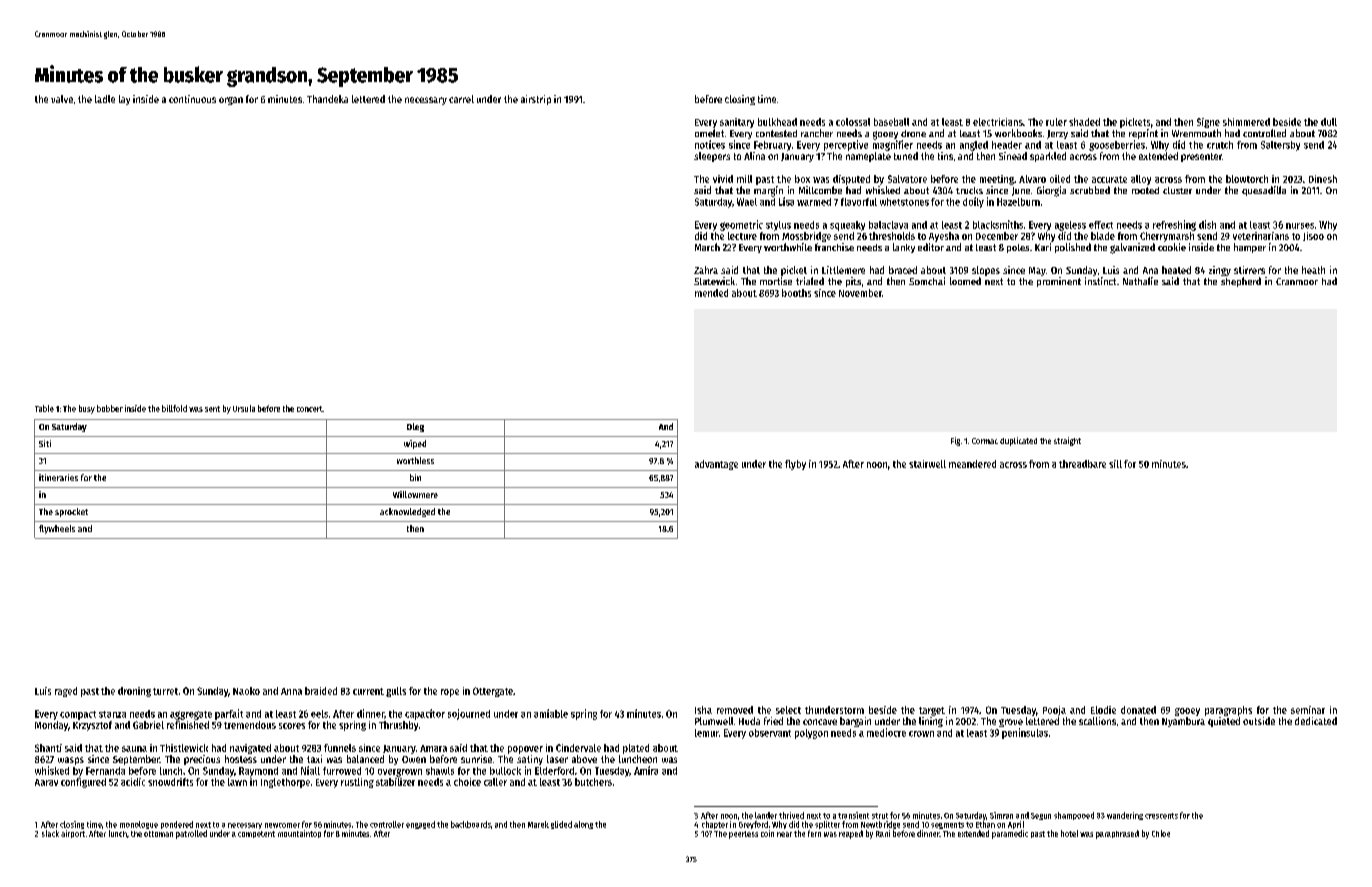 The image size is (1372, 887). I want to click on heath, so click(1313, 270).
